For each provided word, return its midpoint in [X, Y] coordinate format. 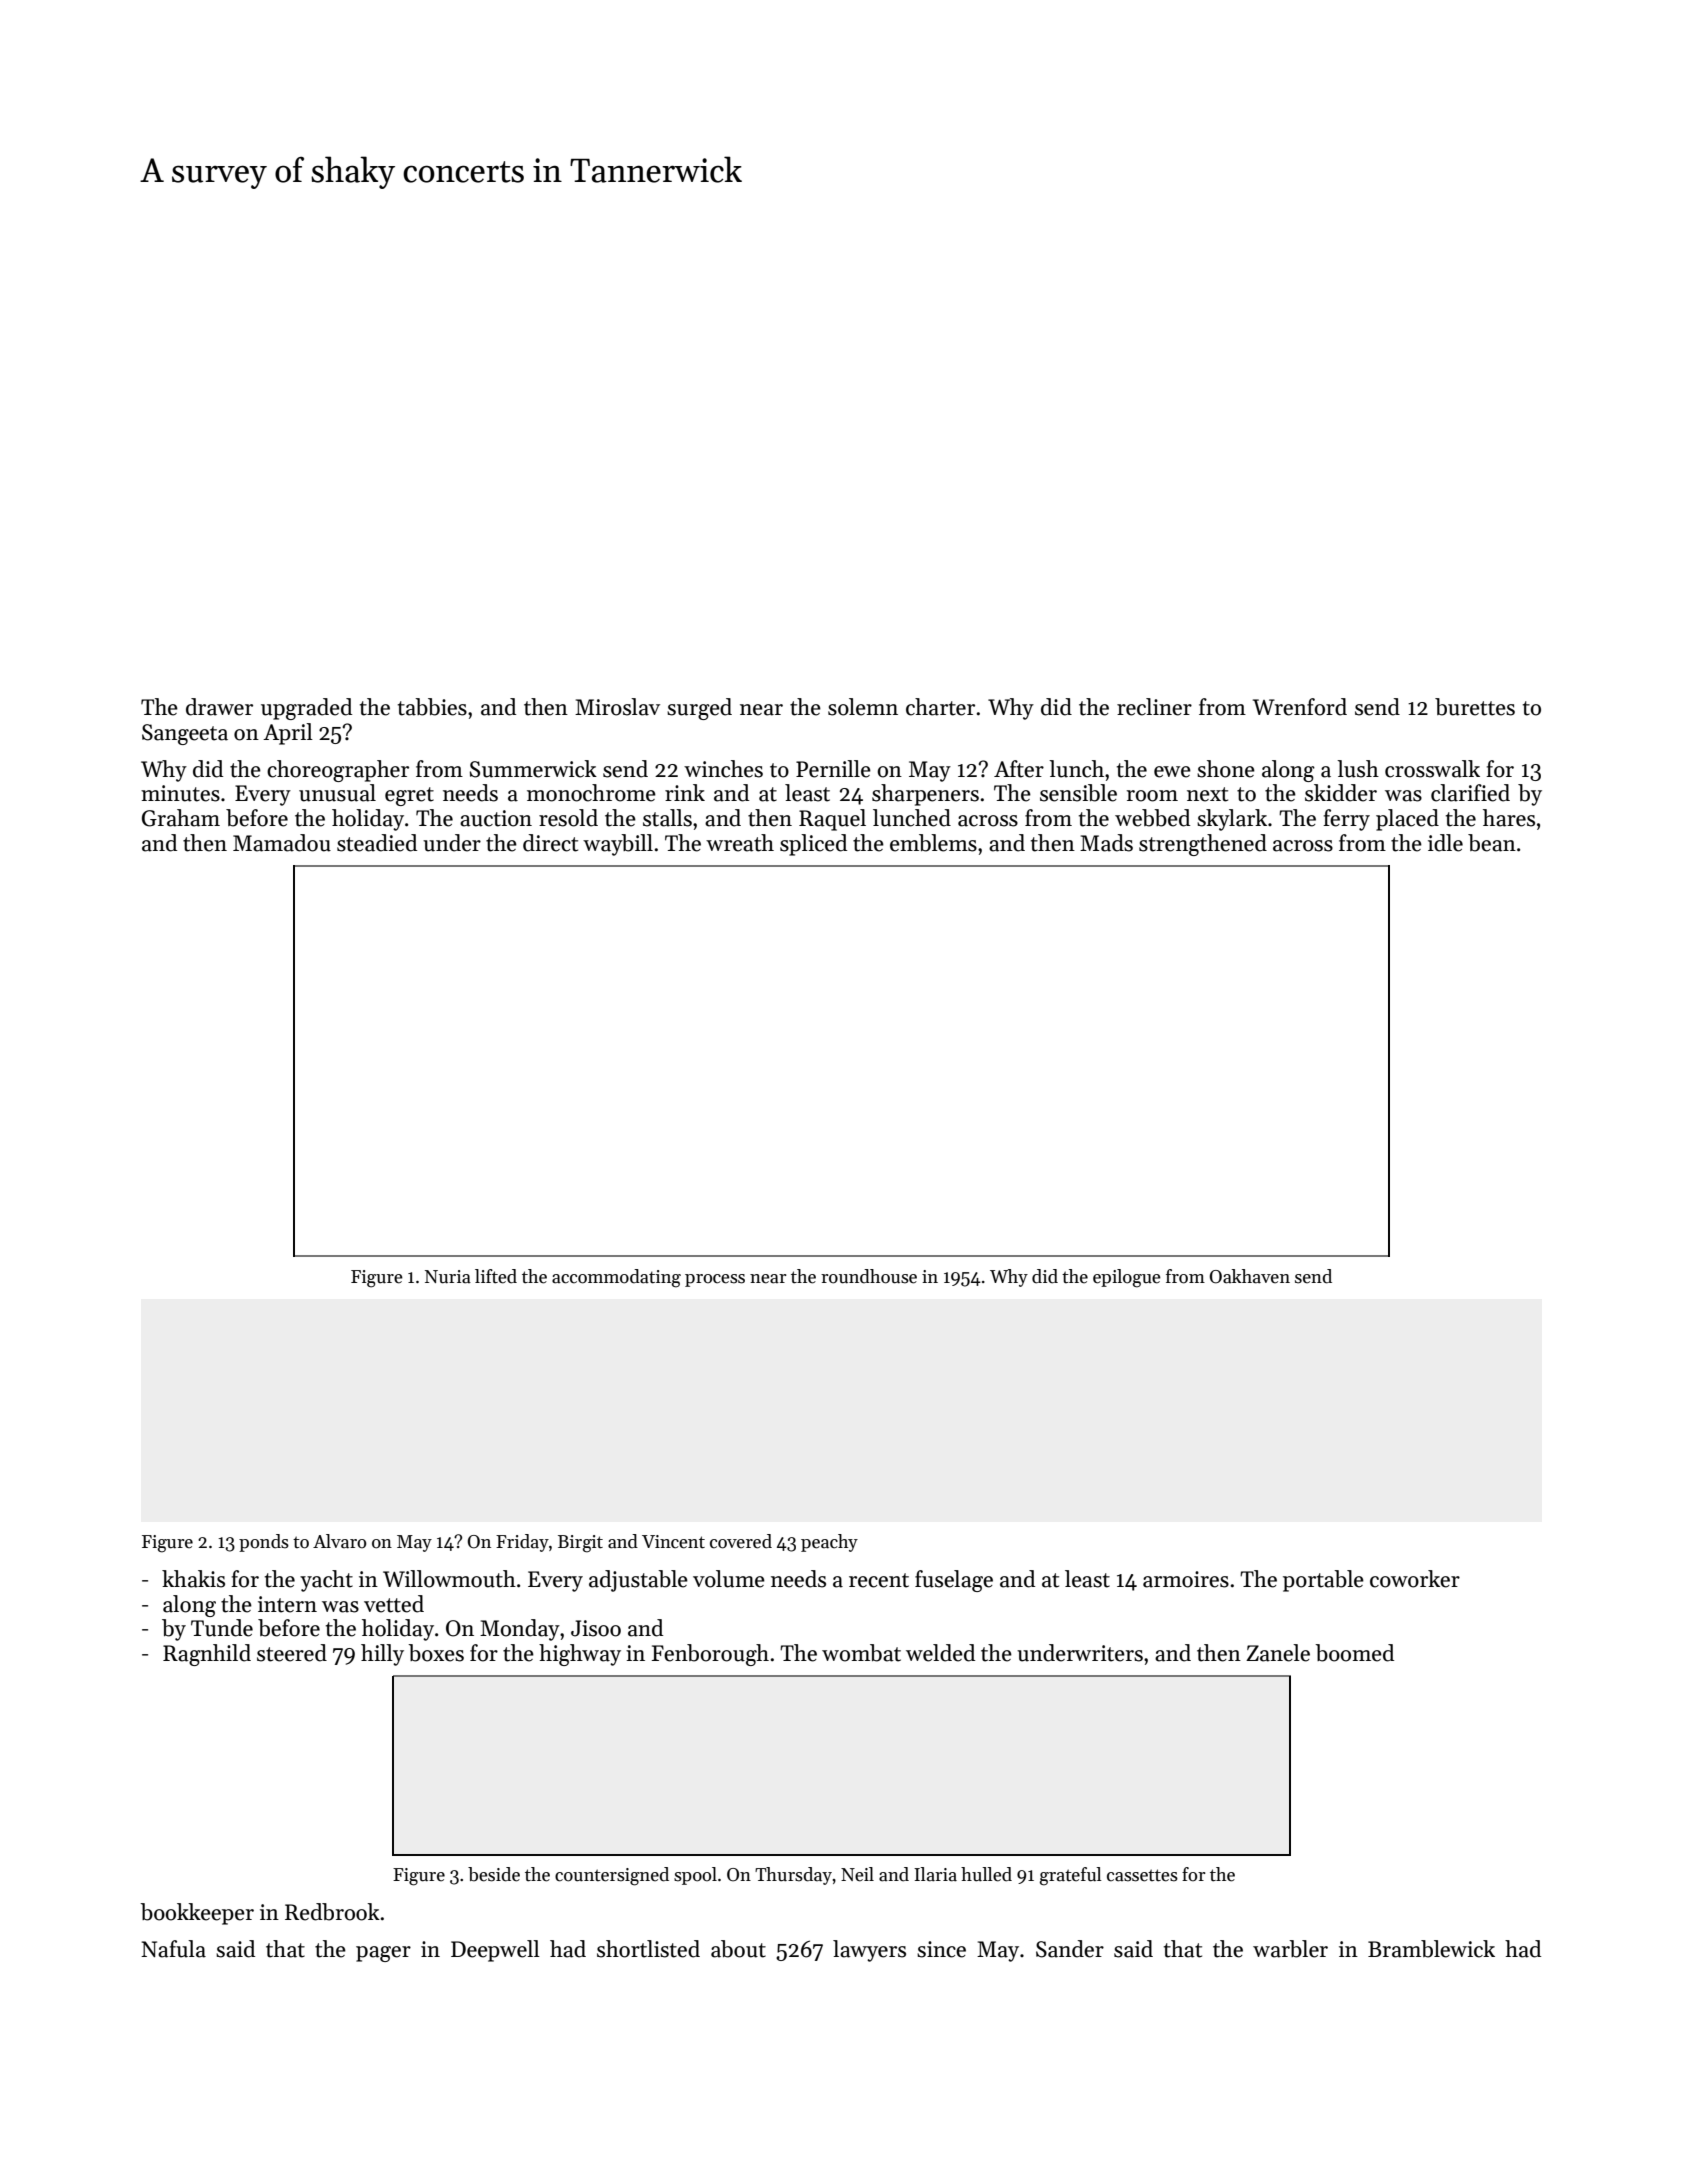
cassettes [1142, 1875]
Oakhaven [1250, 1276]
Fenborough [710, 1655]
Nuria [448, 1277]
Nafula [173, 1949]
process [715, 1280]
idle [1445, 843]
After [1019, 769]
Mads [1106, 843]
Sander [1070, 1949]
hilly [382, 1655]
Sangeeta [185, 734]
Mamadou [282, 843]
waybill [618, 845]
